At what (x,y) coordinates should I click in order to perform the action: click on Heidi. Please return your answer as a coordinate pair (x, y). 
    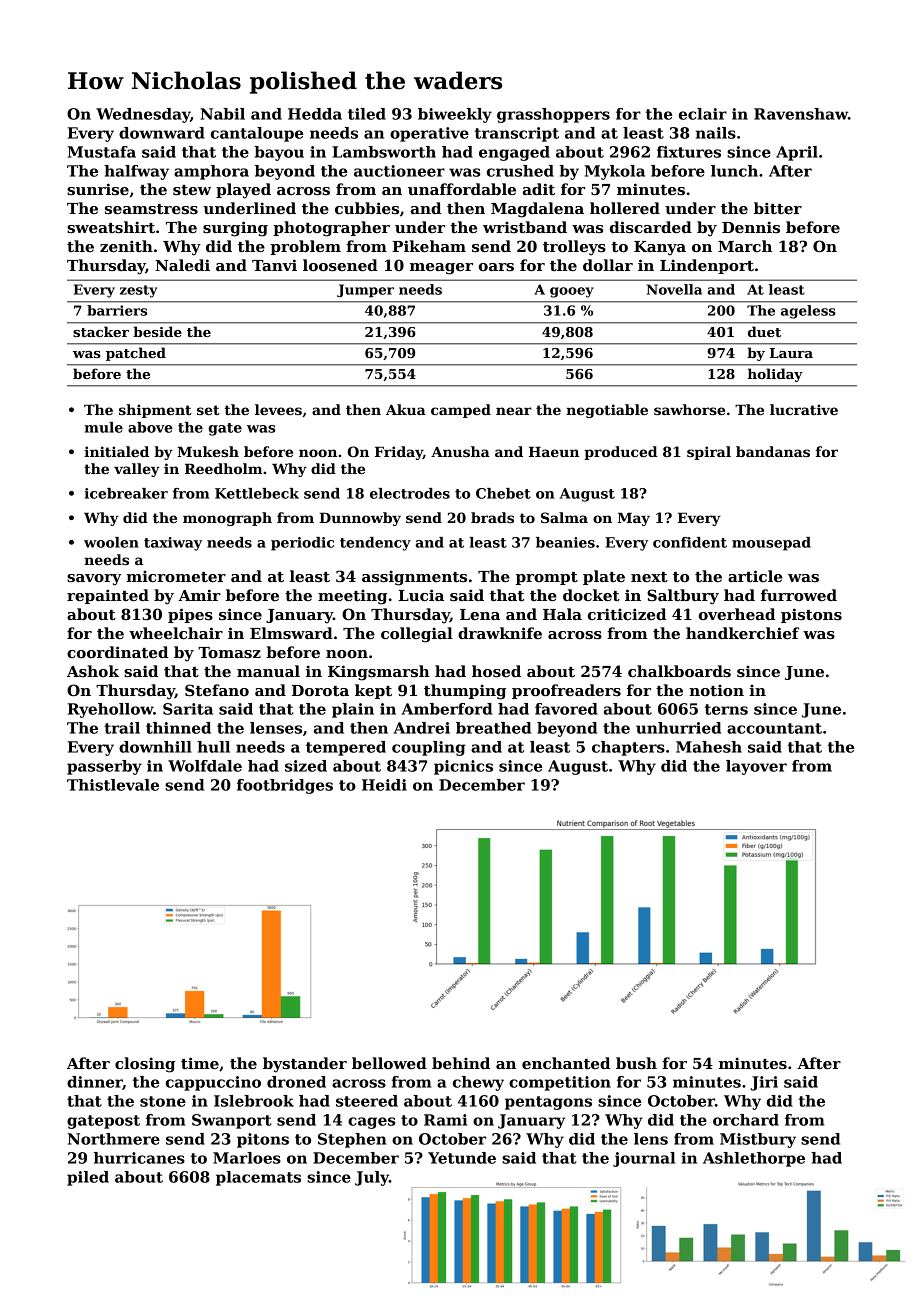
    Looking at the image, I should click on (384, 785).
